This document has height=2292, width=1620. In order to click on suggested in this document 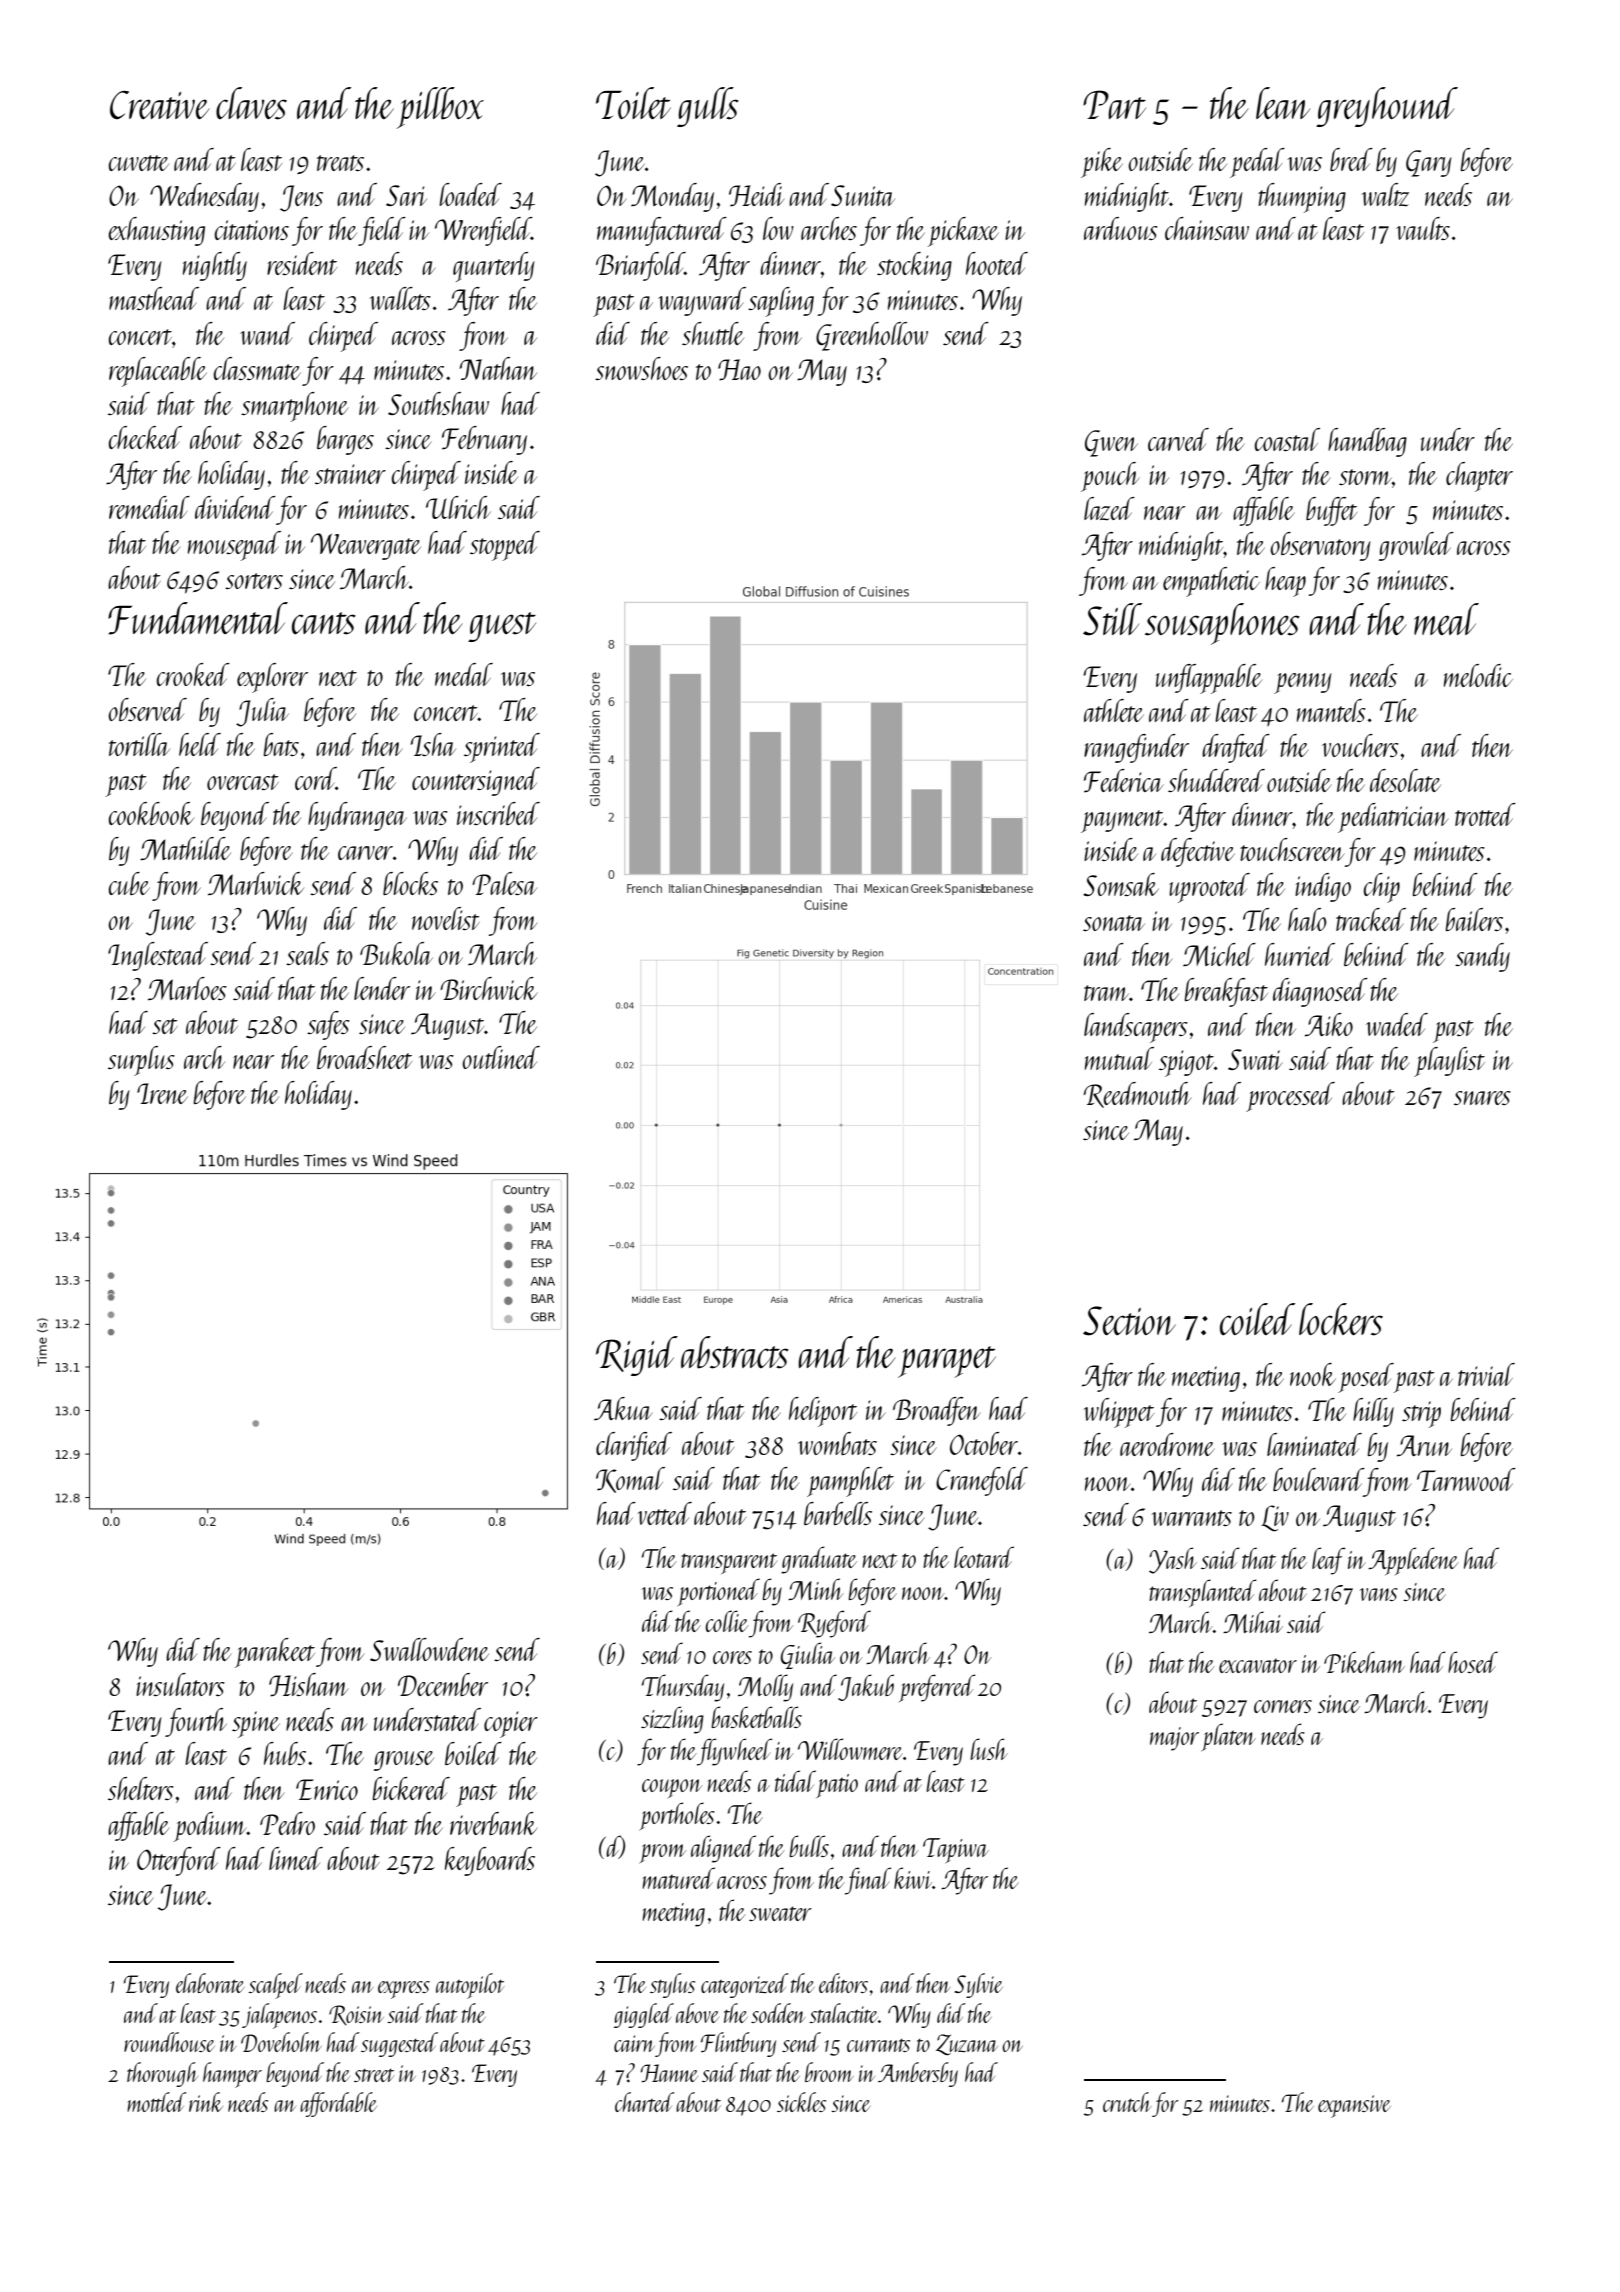, I will do `click(399, 2044)`.
